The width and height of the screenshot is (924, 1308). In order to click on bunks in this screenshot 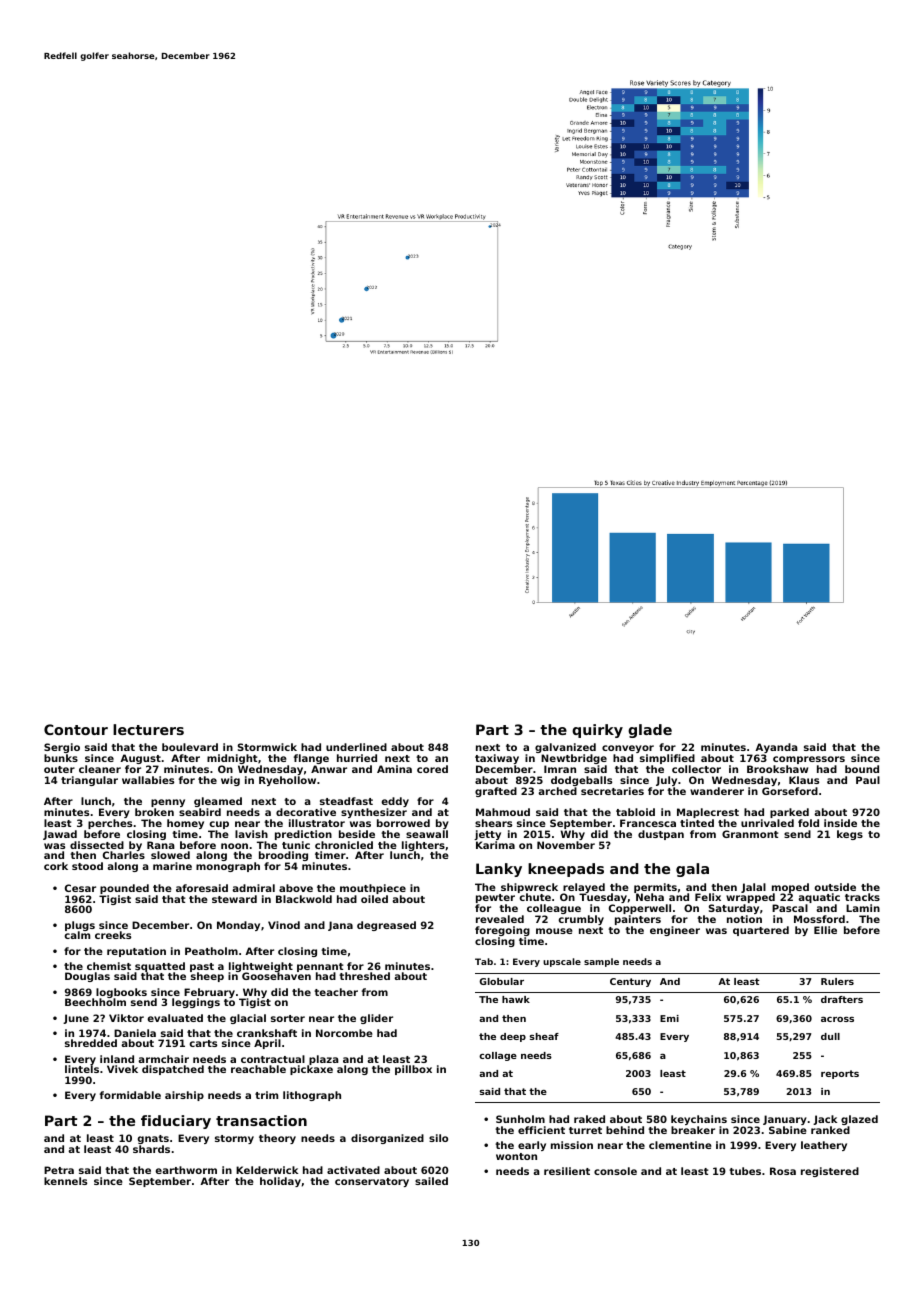, I will do `click(61, 758)`.
